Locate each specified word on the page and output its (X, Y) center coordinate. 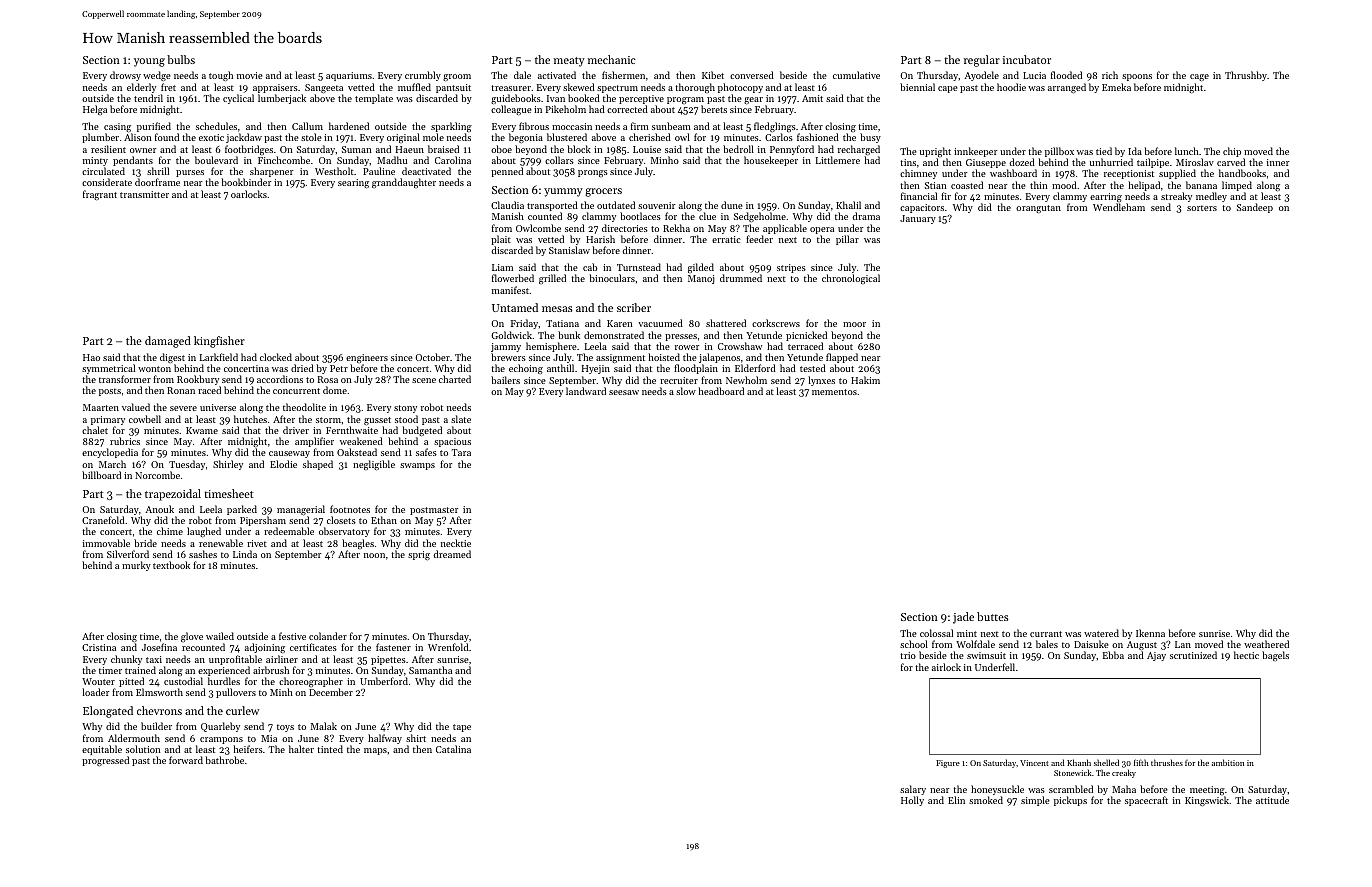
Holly (912, 801)
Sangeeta (324, 88)
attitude (1272, 800)
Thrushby (1246, 76)
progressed (105, 761)
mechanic (612, 59)
